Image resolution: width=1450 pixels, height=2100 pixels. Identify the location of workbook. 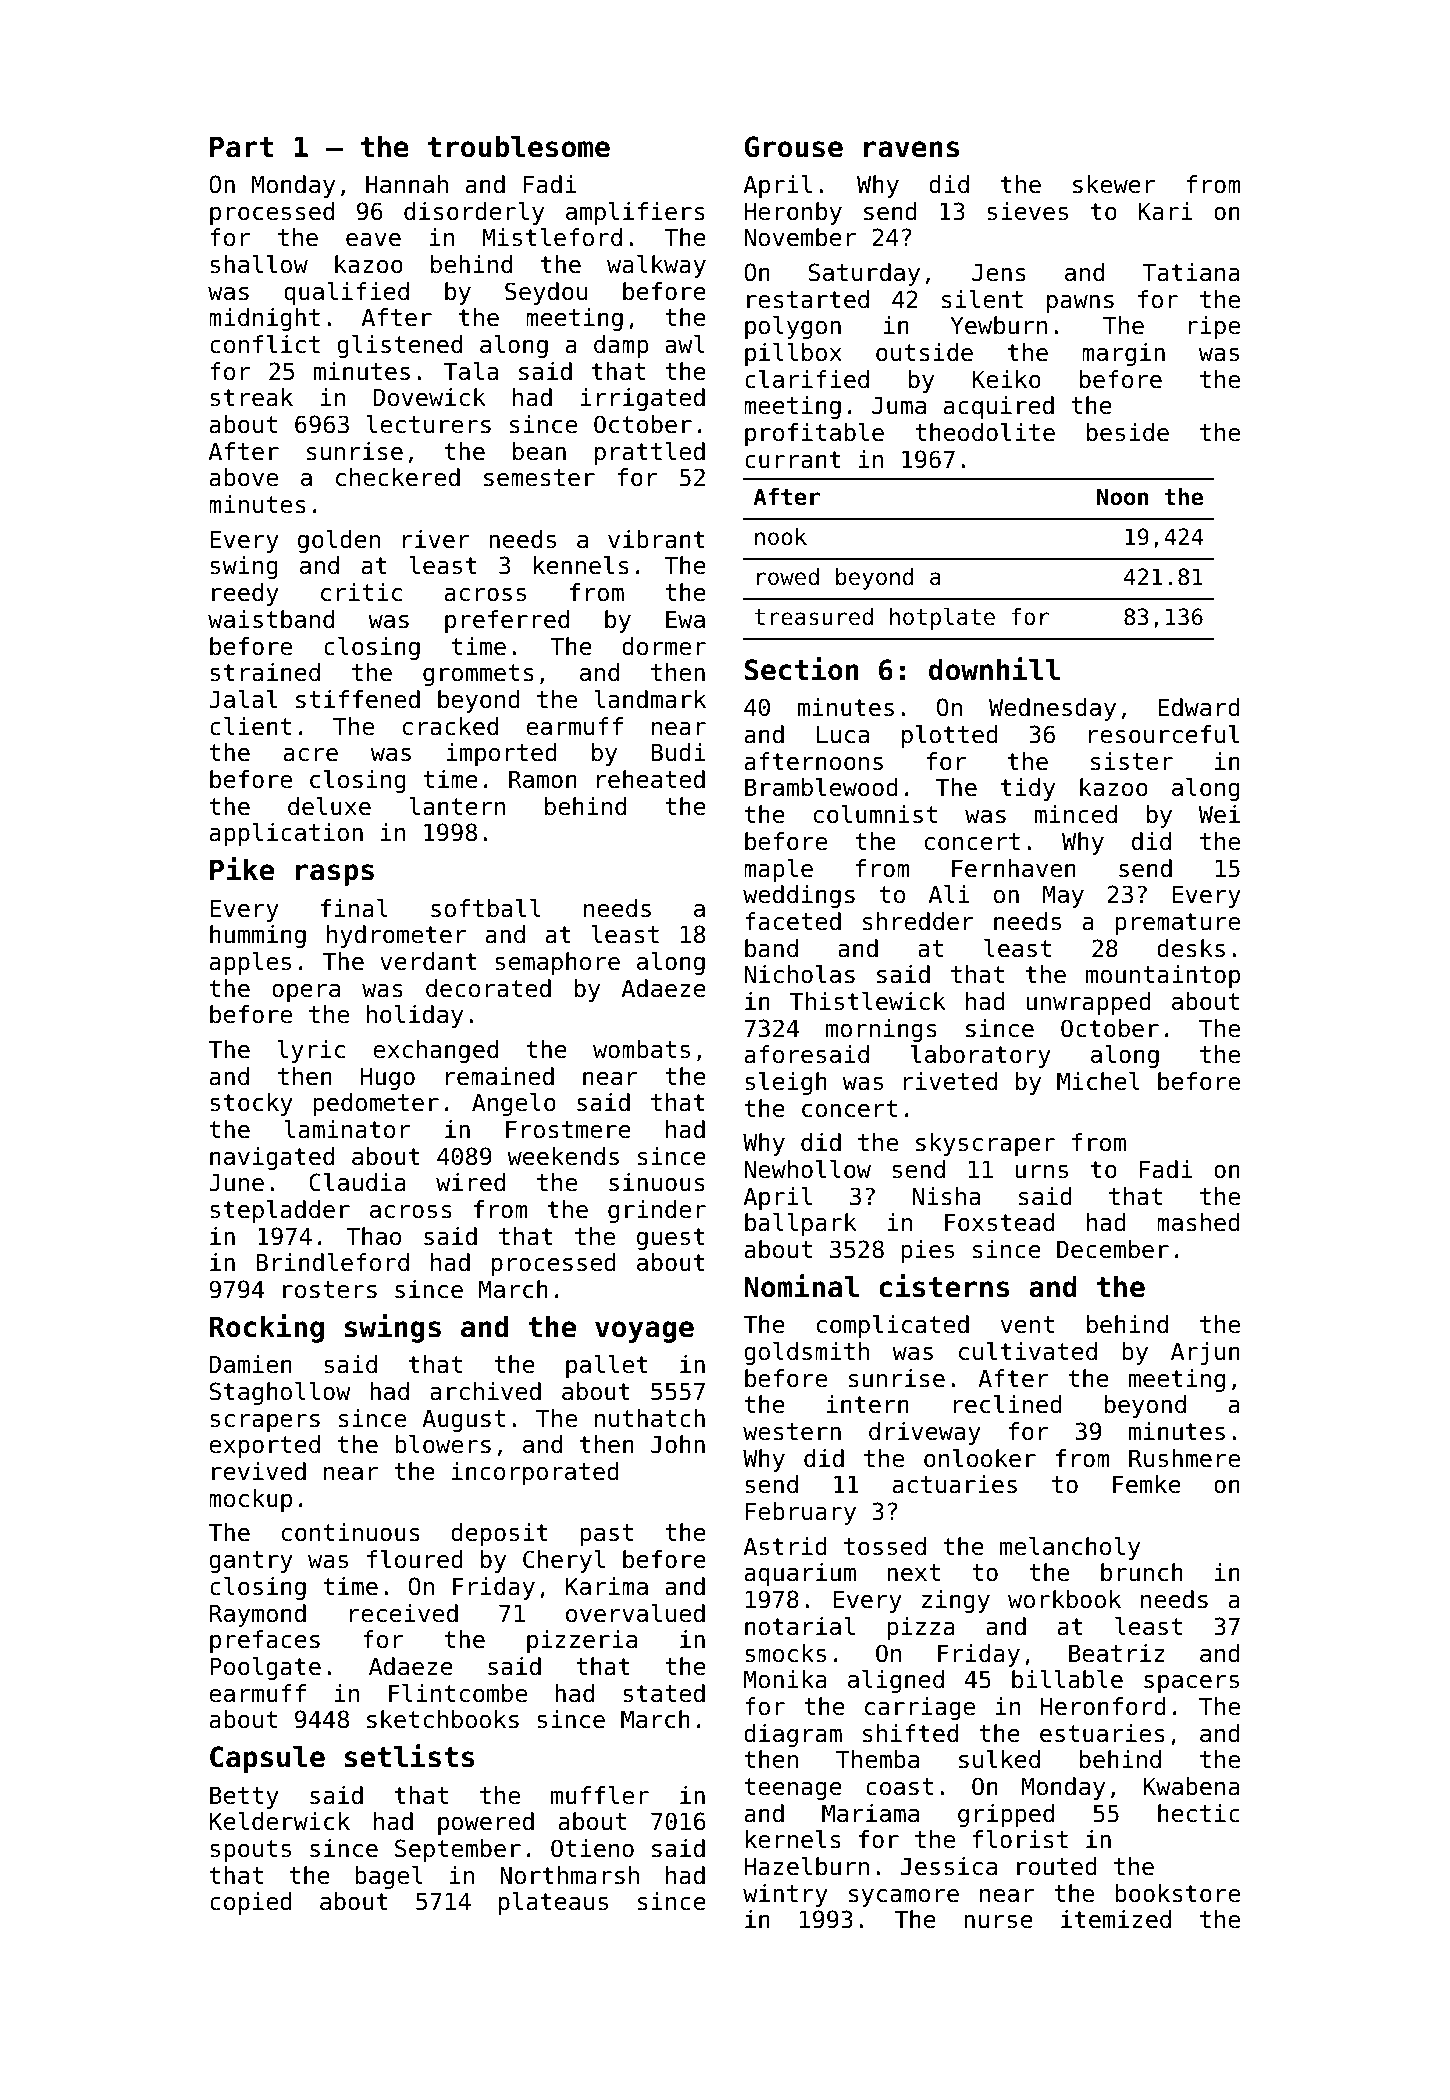
(1064, 1599).
